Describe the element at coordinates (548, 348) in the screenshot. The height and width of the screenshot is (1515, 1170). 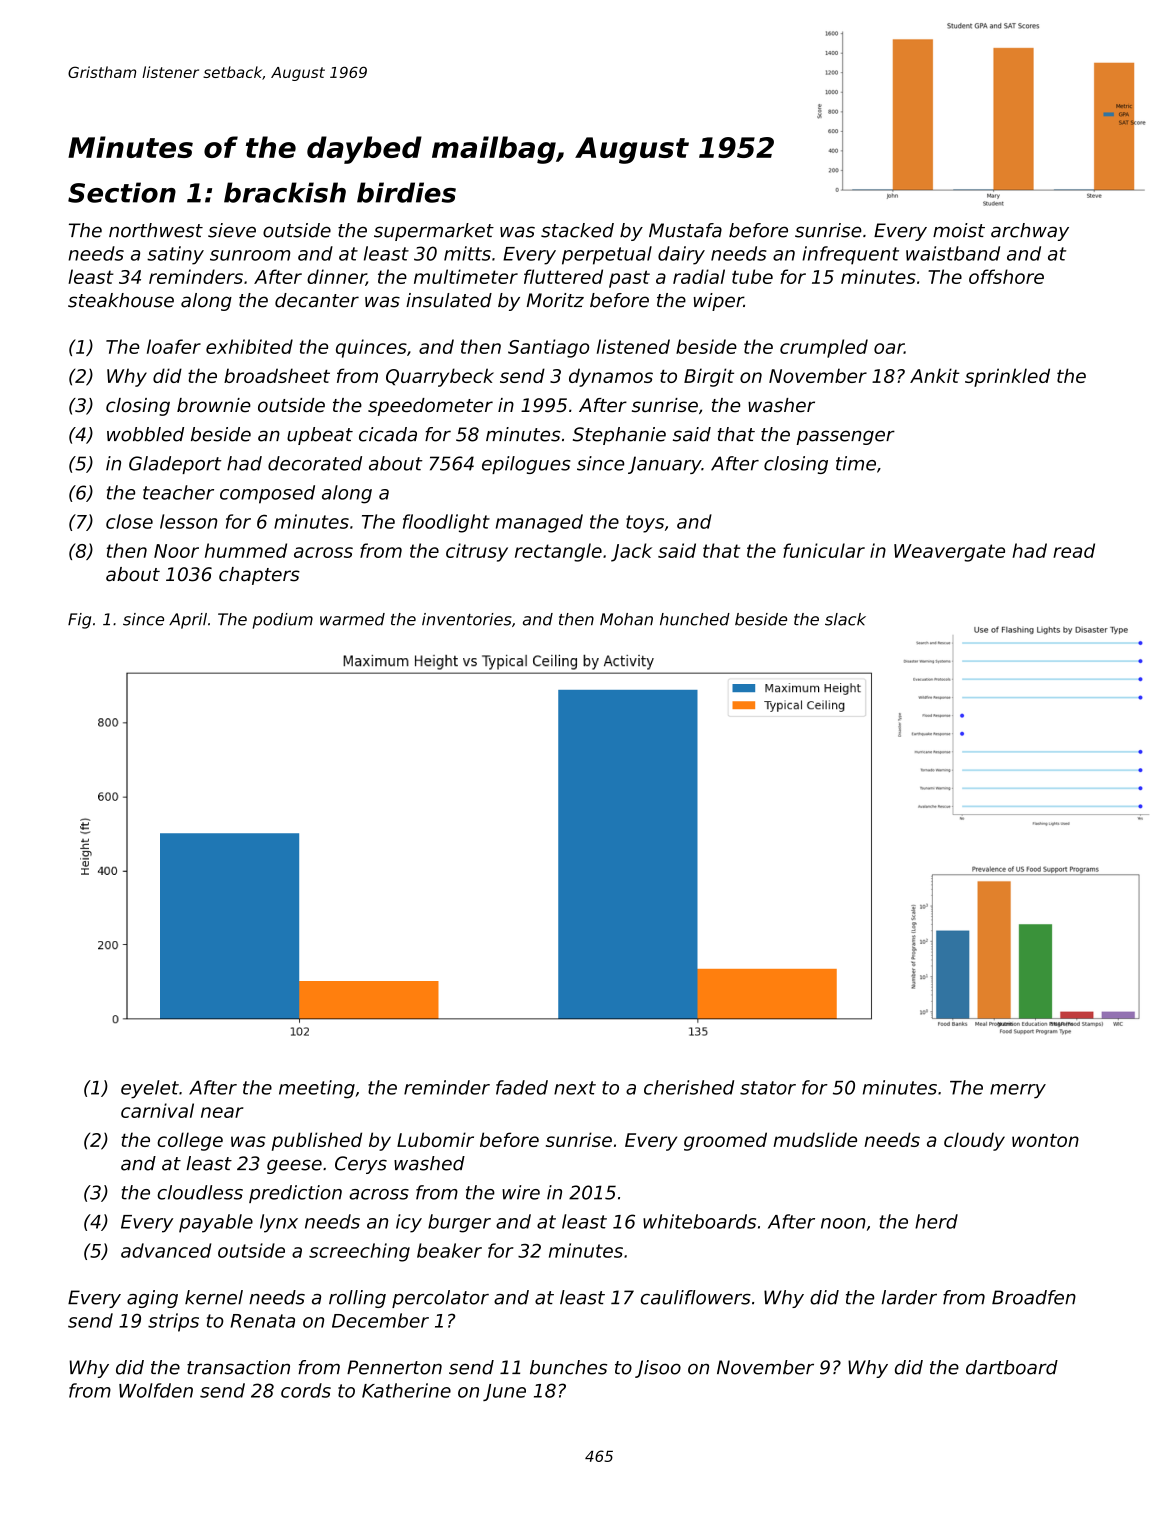
I see `Santiago` at that location.
